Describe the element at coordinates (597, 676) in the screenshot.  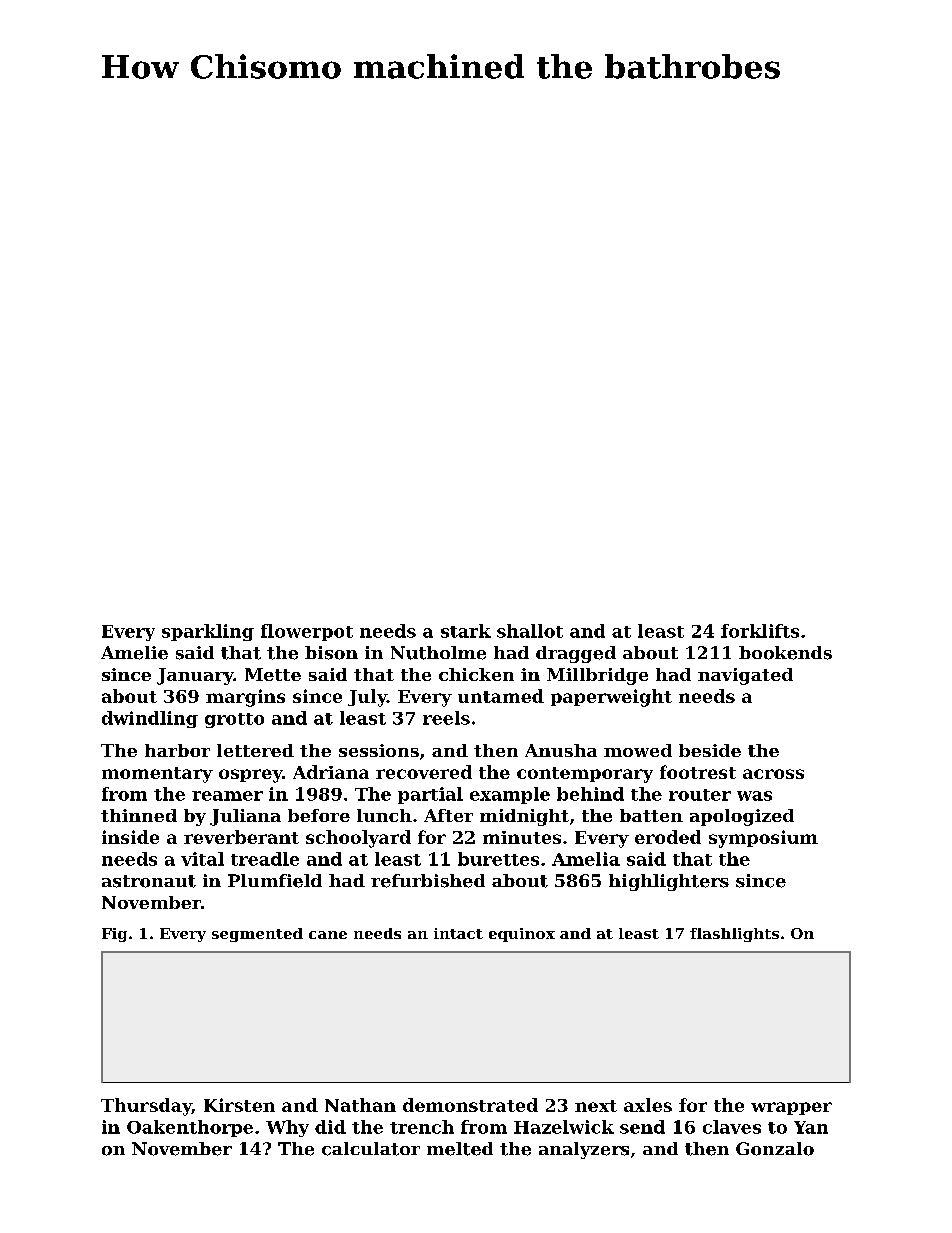
I see `Millbridge` at that location.
